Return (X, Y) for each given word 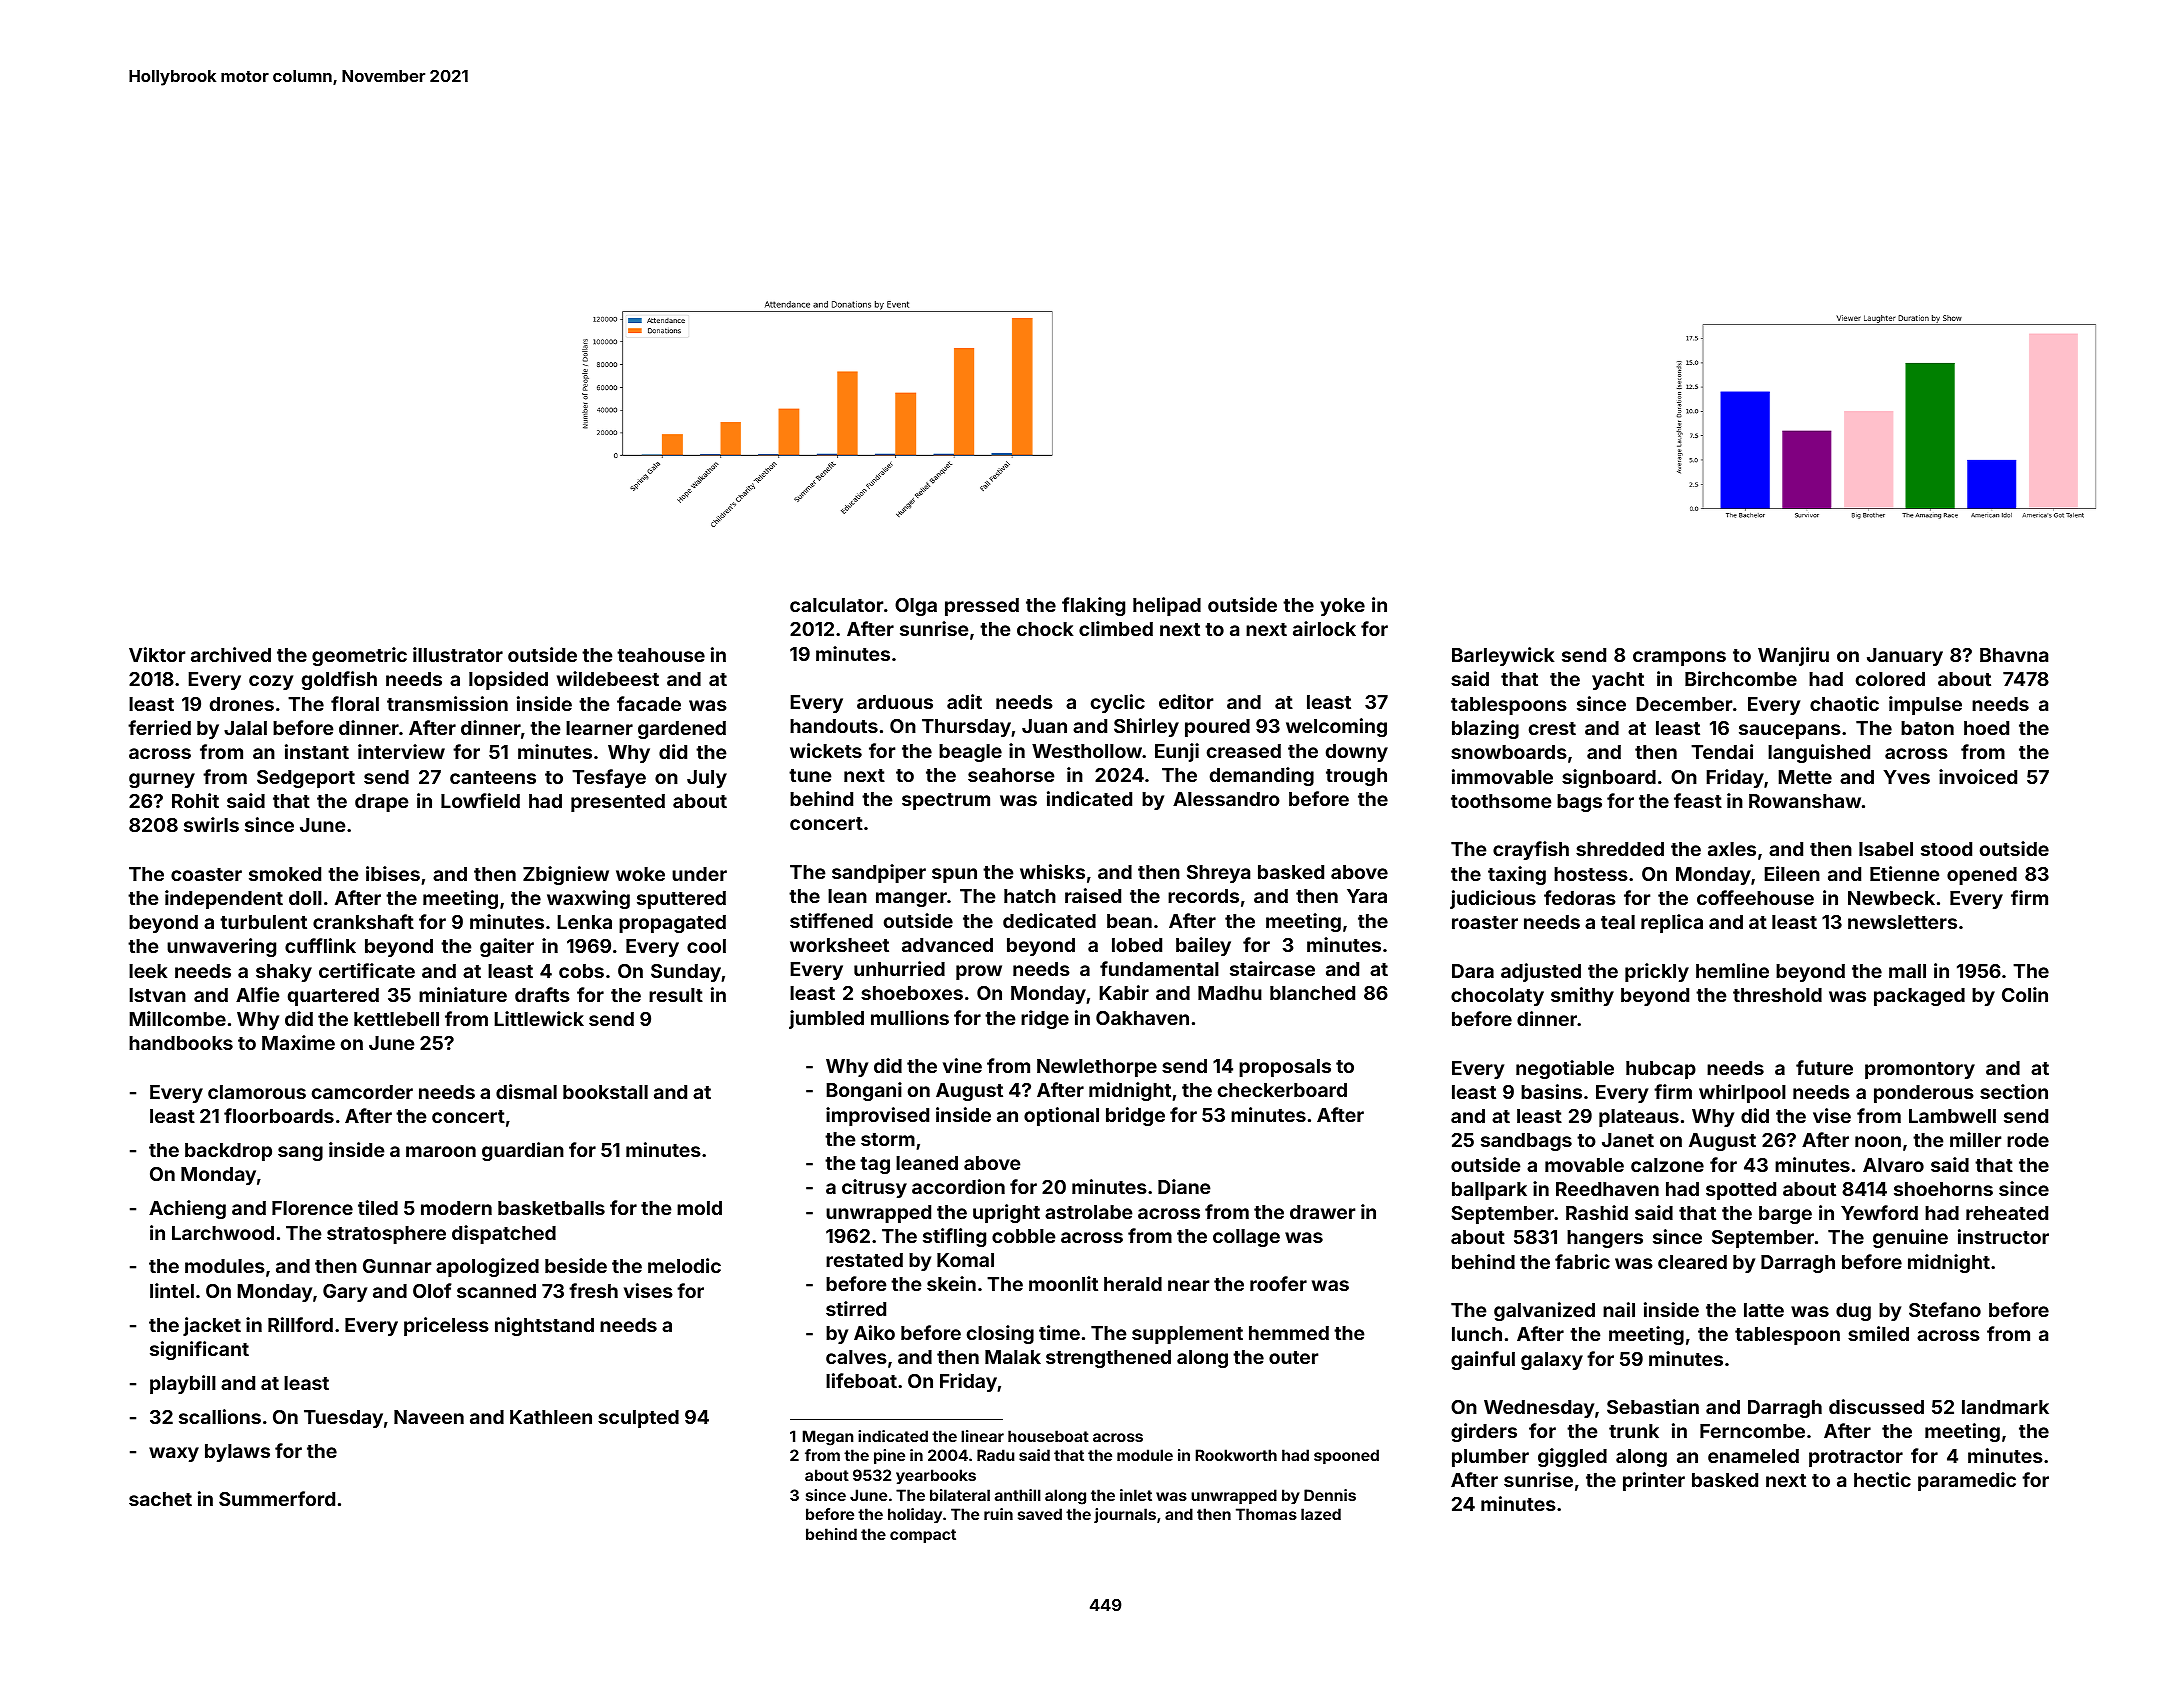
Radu (995, 1455)
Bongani (864, 1091)
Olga (916, 607)
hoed (1986, 728)
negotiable (1565, 1069)
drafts (542, 994)
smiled (1878, 1333)
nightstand (544, 1326)
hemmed (1289, 1333)
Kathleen (551, 1417)
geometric (359, 656)
